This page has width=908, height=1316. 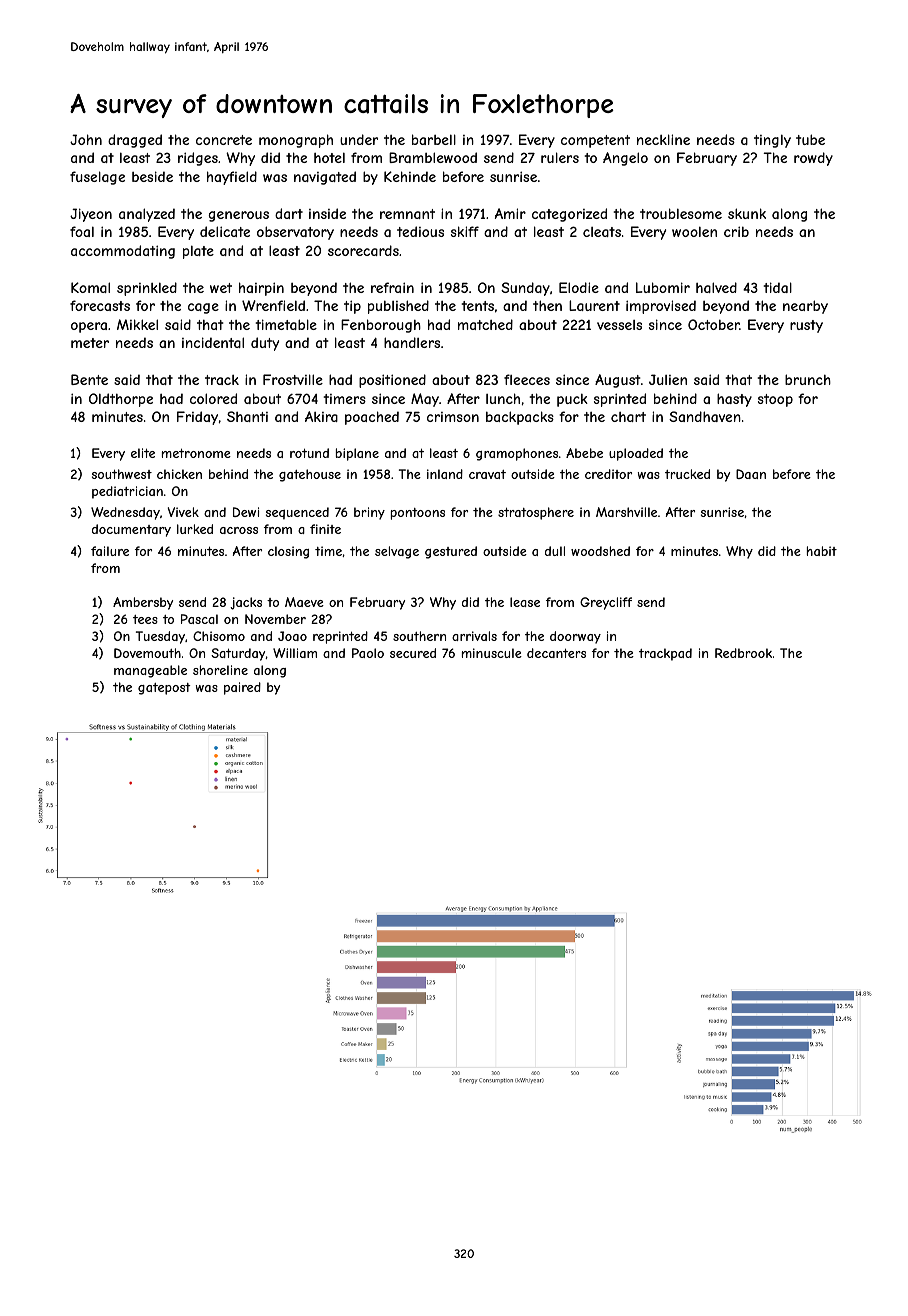 I want to click on Daan, so click(x=751, y=474).
